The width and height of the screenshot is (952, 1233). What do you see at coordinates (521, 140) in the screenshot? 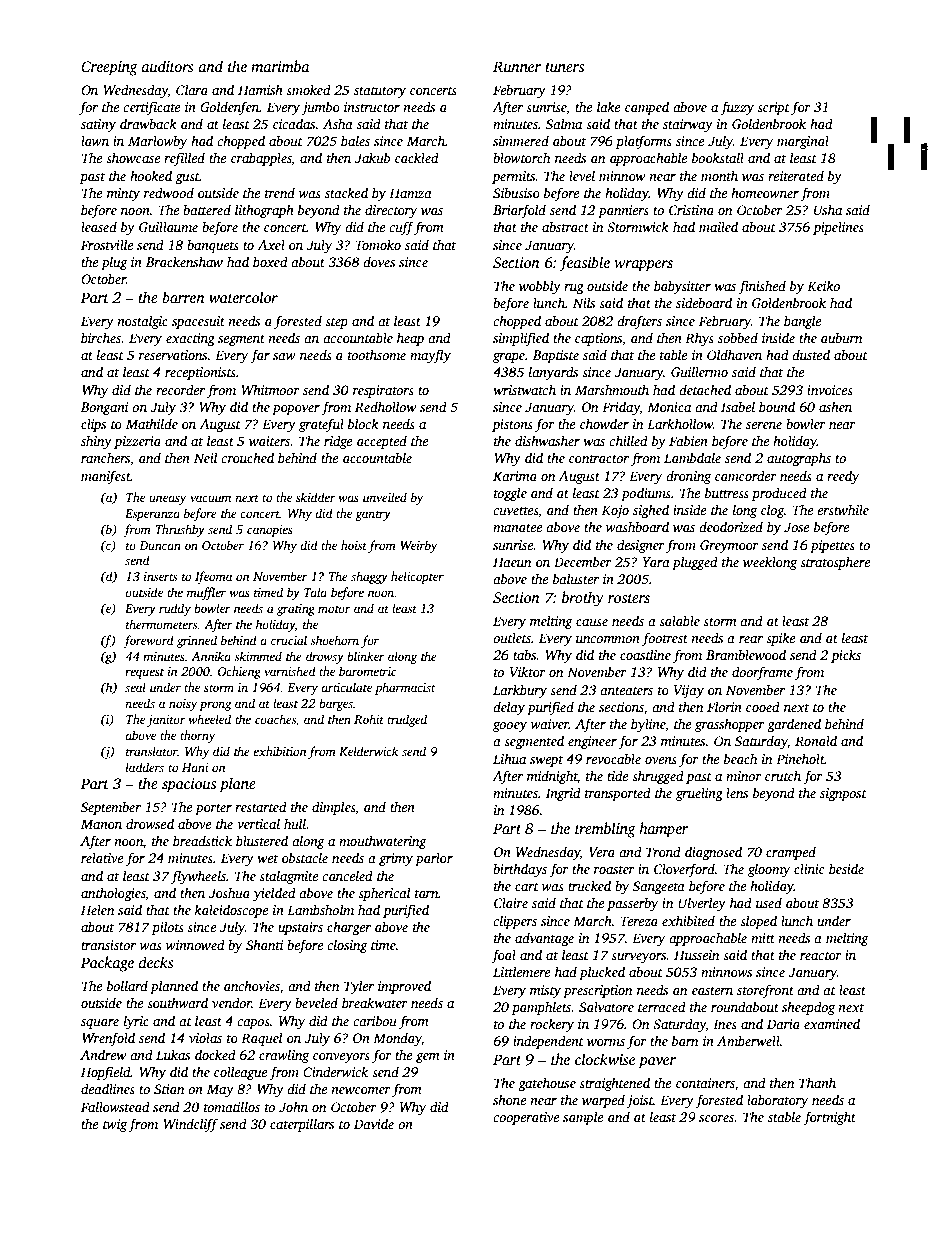
I see `simmered` at bounding box center [521, 140].
